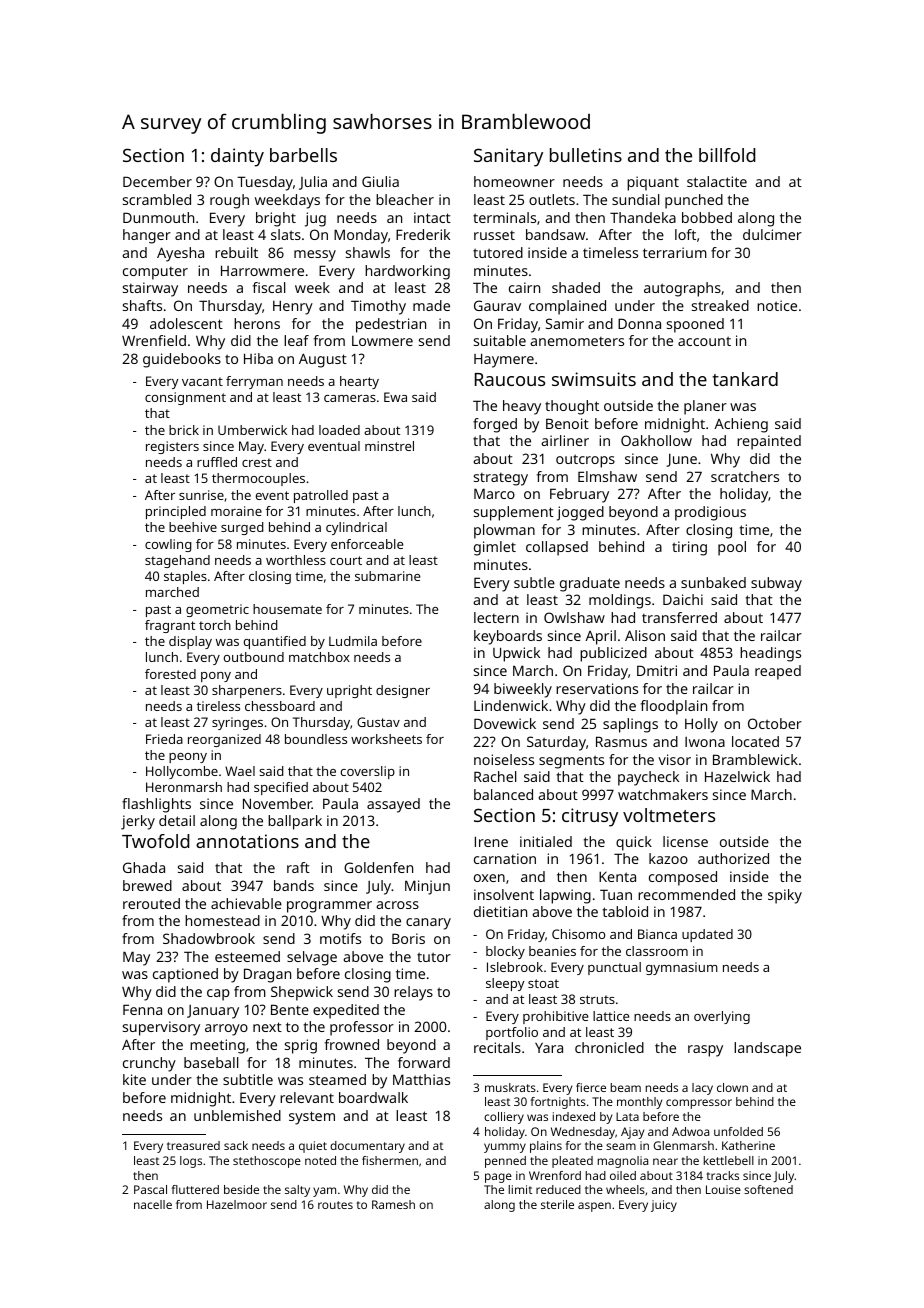  Describe the element at coordinates (508, 157) in the screenshot. I see `Sanitary` at that location.
